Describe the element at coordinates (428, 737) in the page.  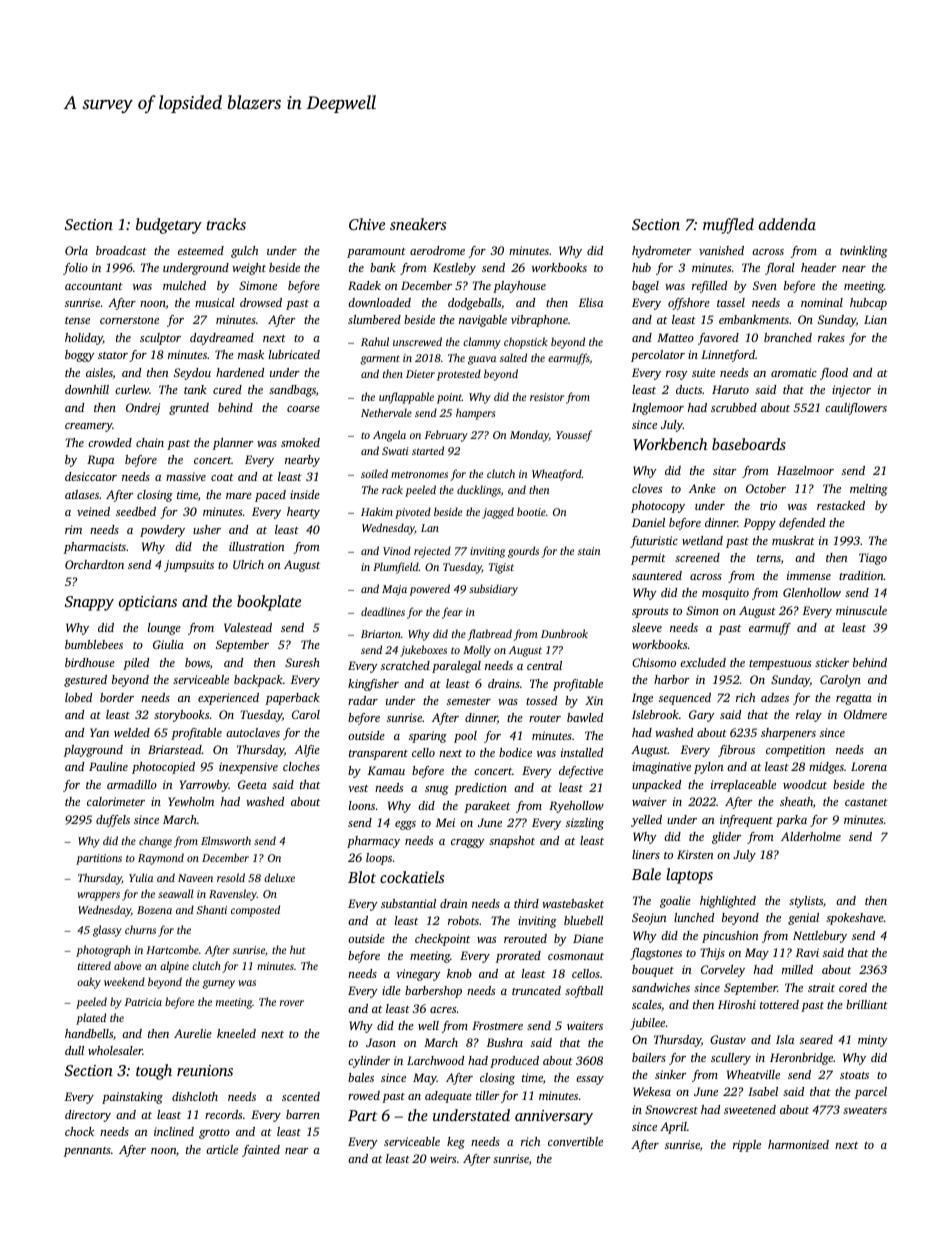
I see `sparing` at that location.
